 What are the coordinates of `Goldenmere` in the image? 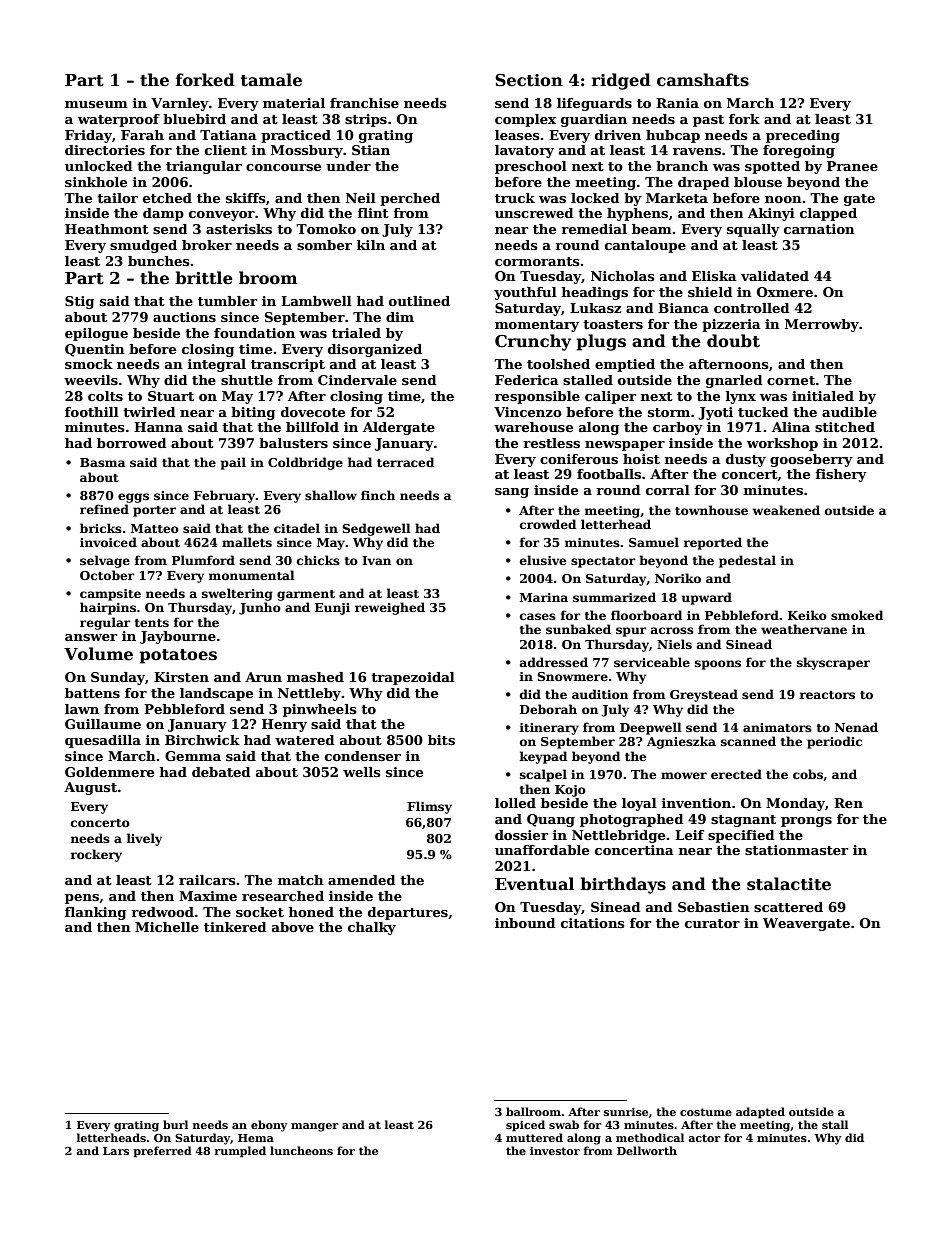 It's located at (109, 772).
